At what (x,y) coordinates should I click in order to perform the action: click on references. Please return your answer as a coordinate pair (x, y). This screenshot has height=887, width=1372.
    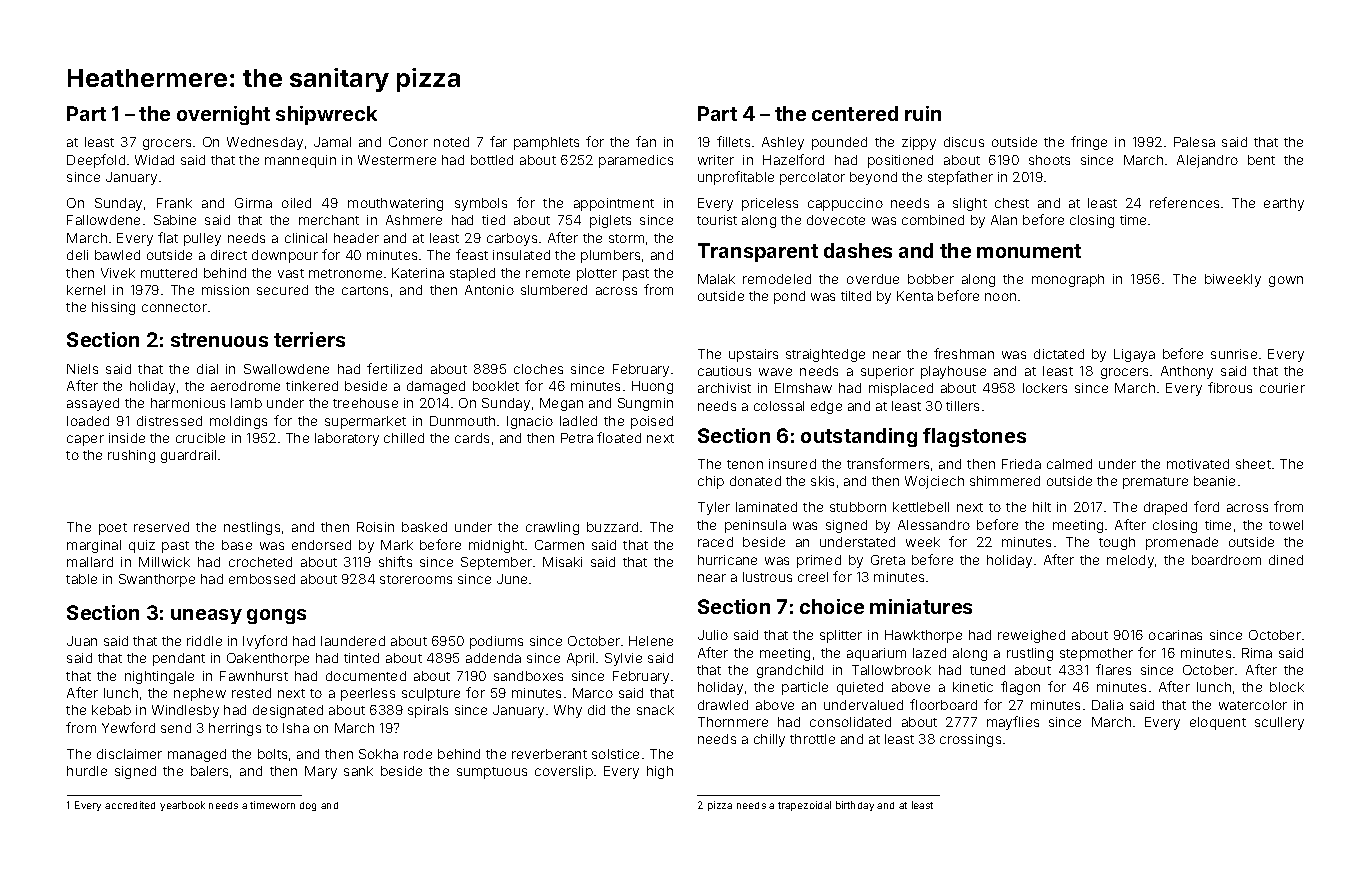
    Looking at the image, I should click on (1184, 202).
